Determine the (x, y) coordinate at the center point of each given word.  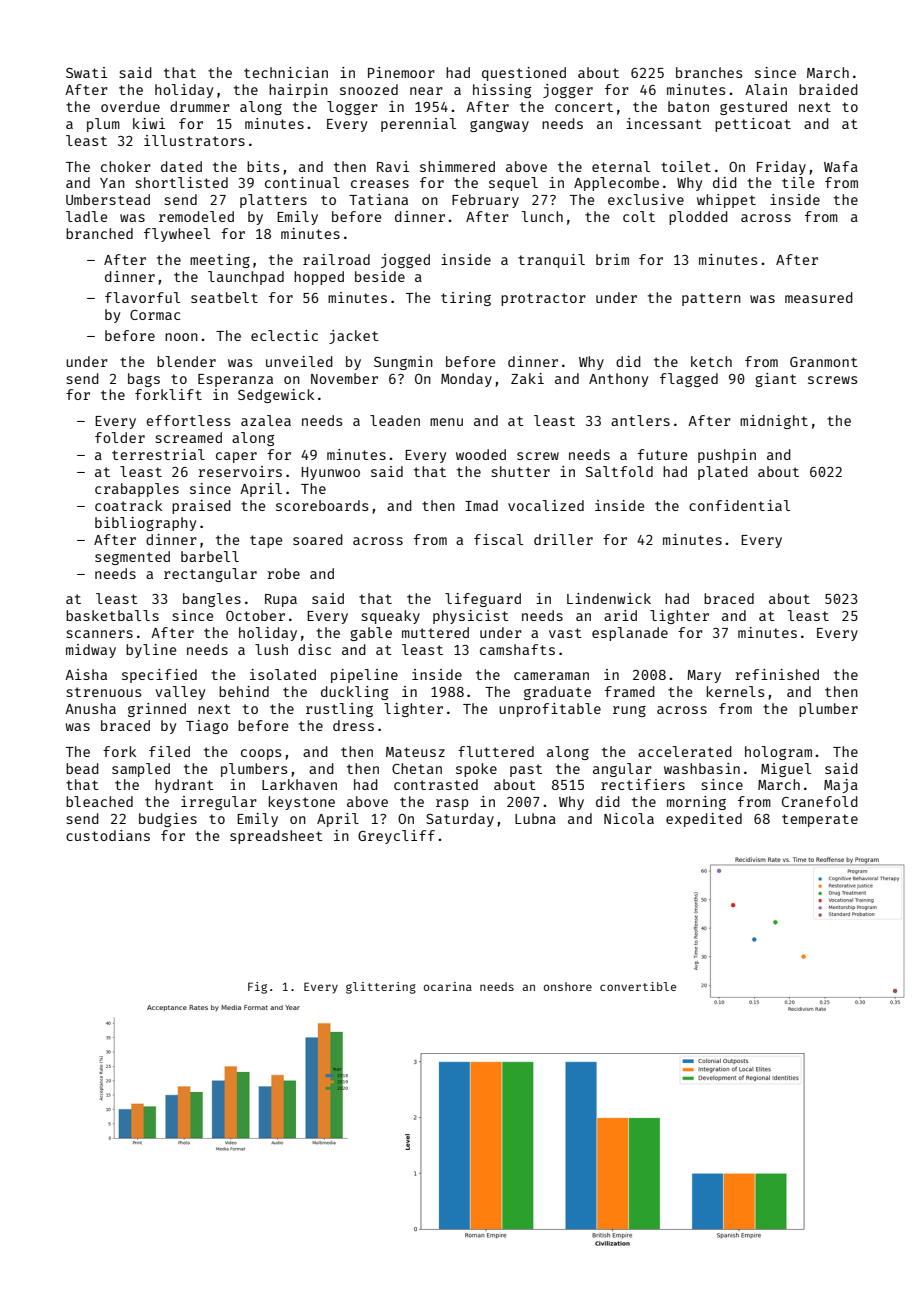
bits (263, 166)
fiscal (498, 539)
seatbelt (224, 297)
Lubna (535, 818)
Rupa (281, 600)
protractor (543, 299)
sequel (513, 184)
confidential (739, 505)
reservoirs (240, 471)
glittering (381, 988)
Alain (766, 89)
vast (565, 633)
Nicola (629, 818)
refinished (777, 674)
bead (82, 768)
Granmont (824, 362)
